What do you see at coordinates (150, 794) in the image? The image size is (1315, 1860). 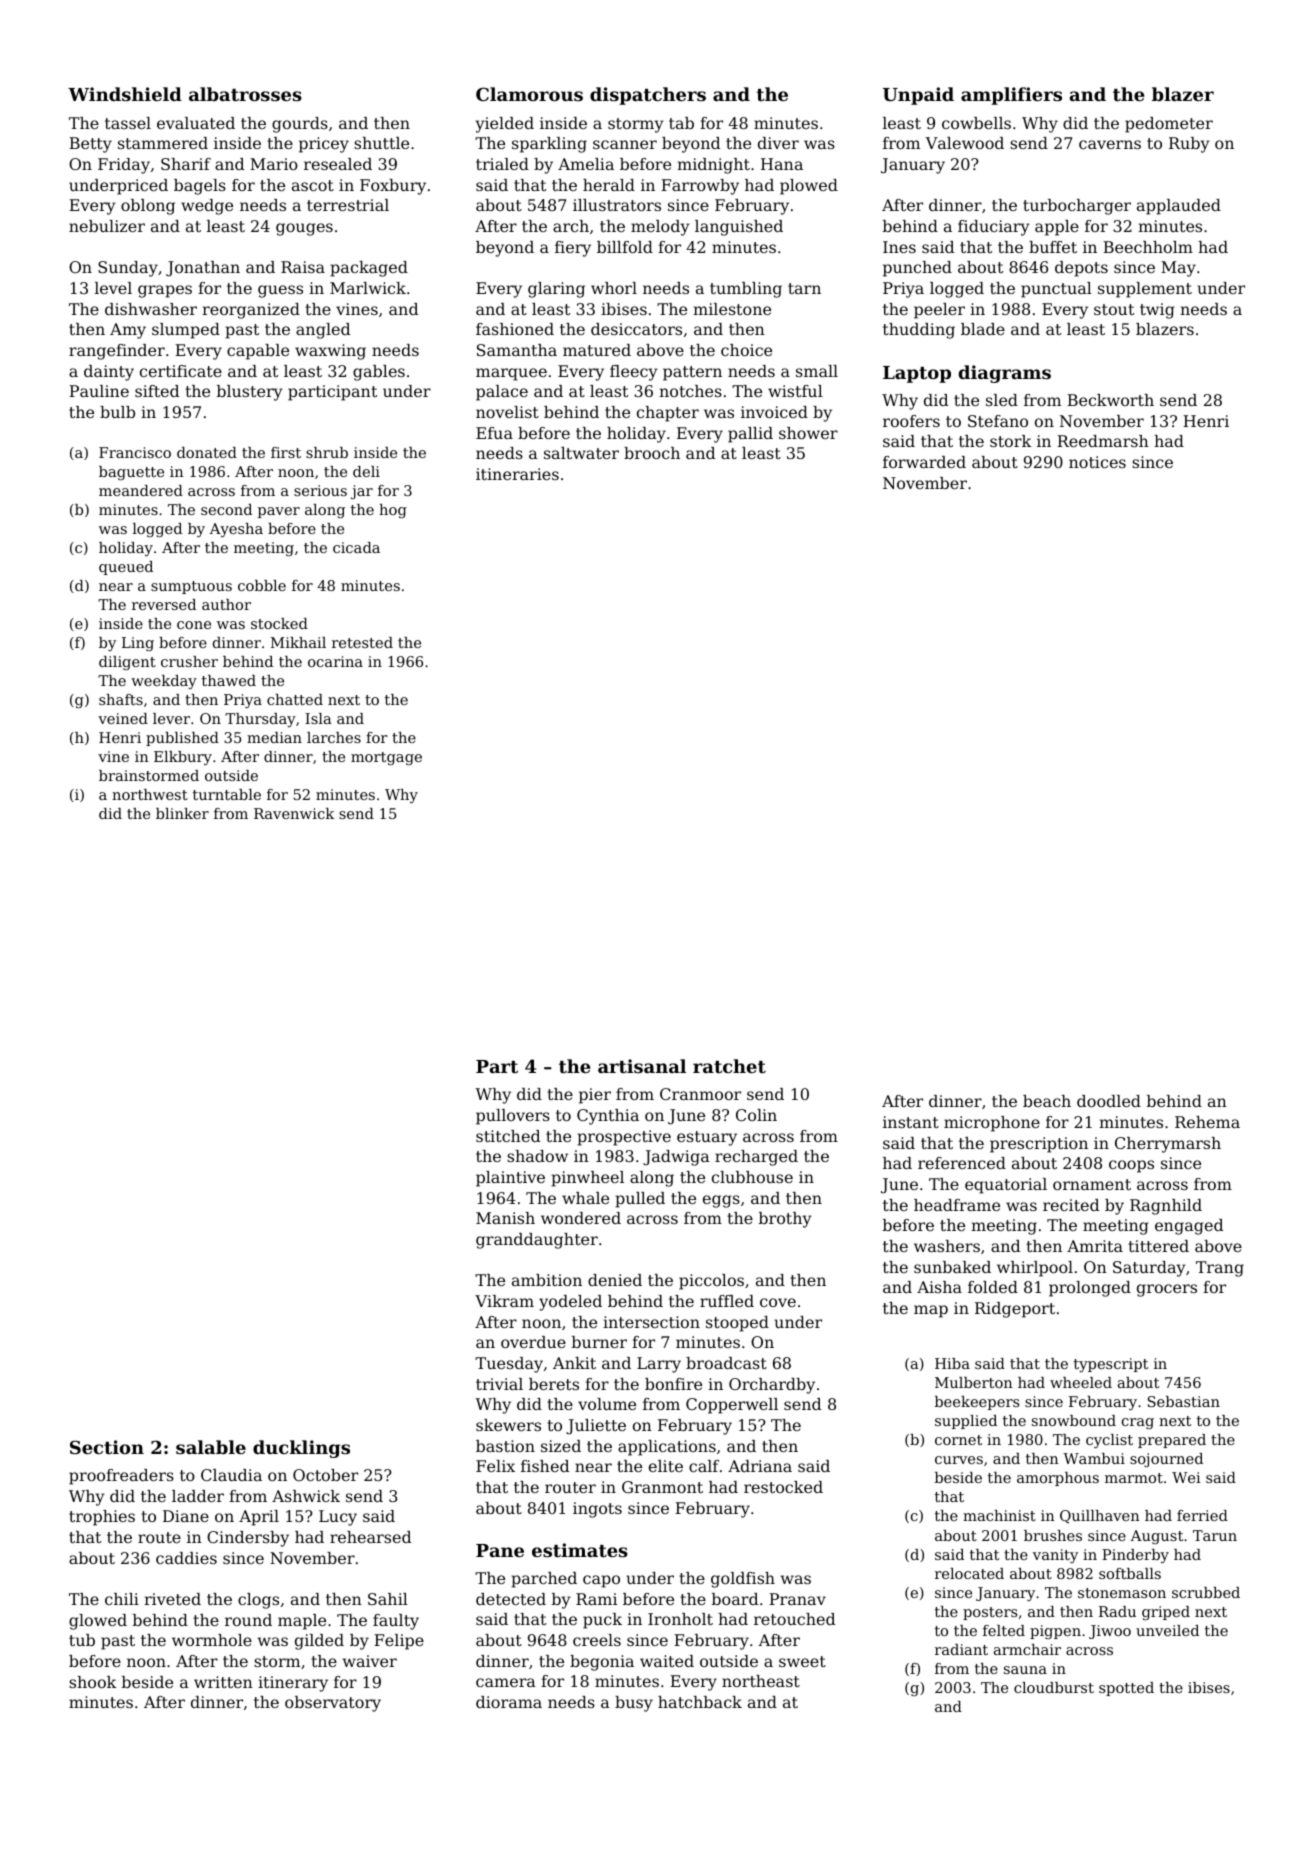 I see `northwest` at bounding box center [150, 794].
